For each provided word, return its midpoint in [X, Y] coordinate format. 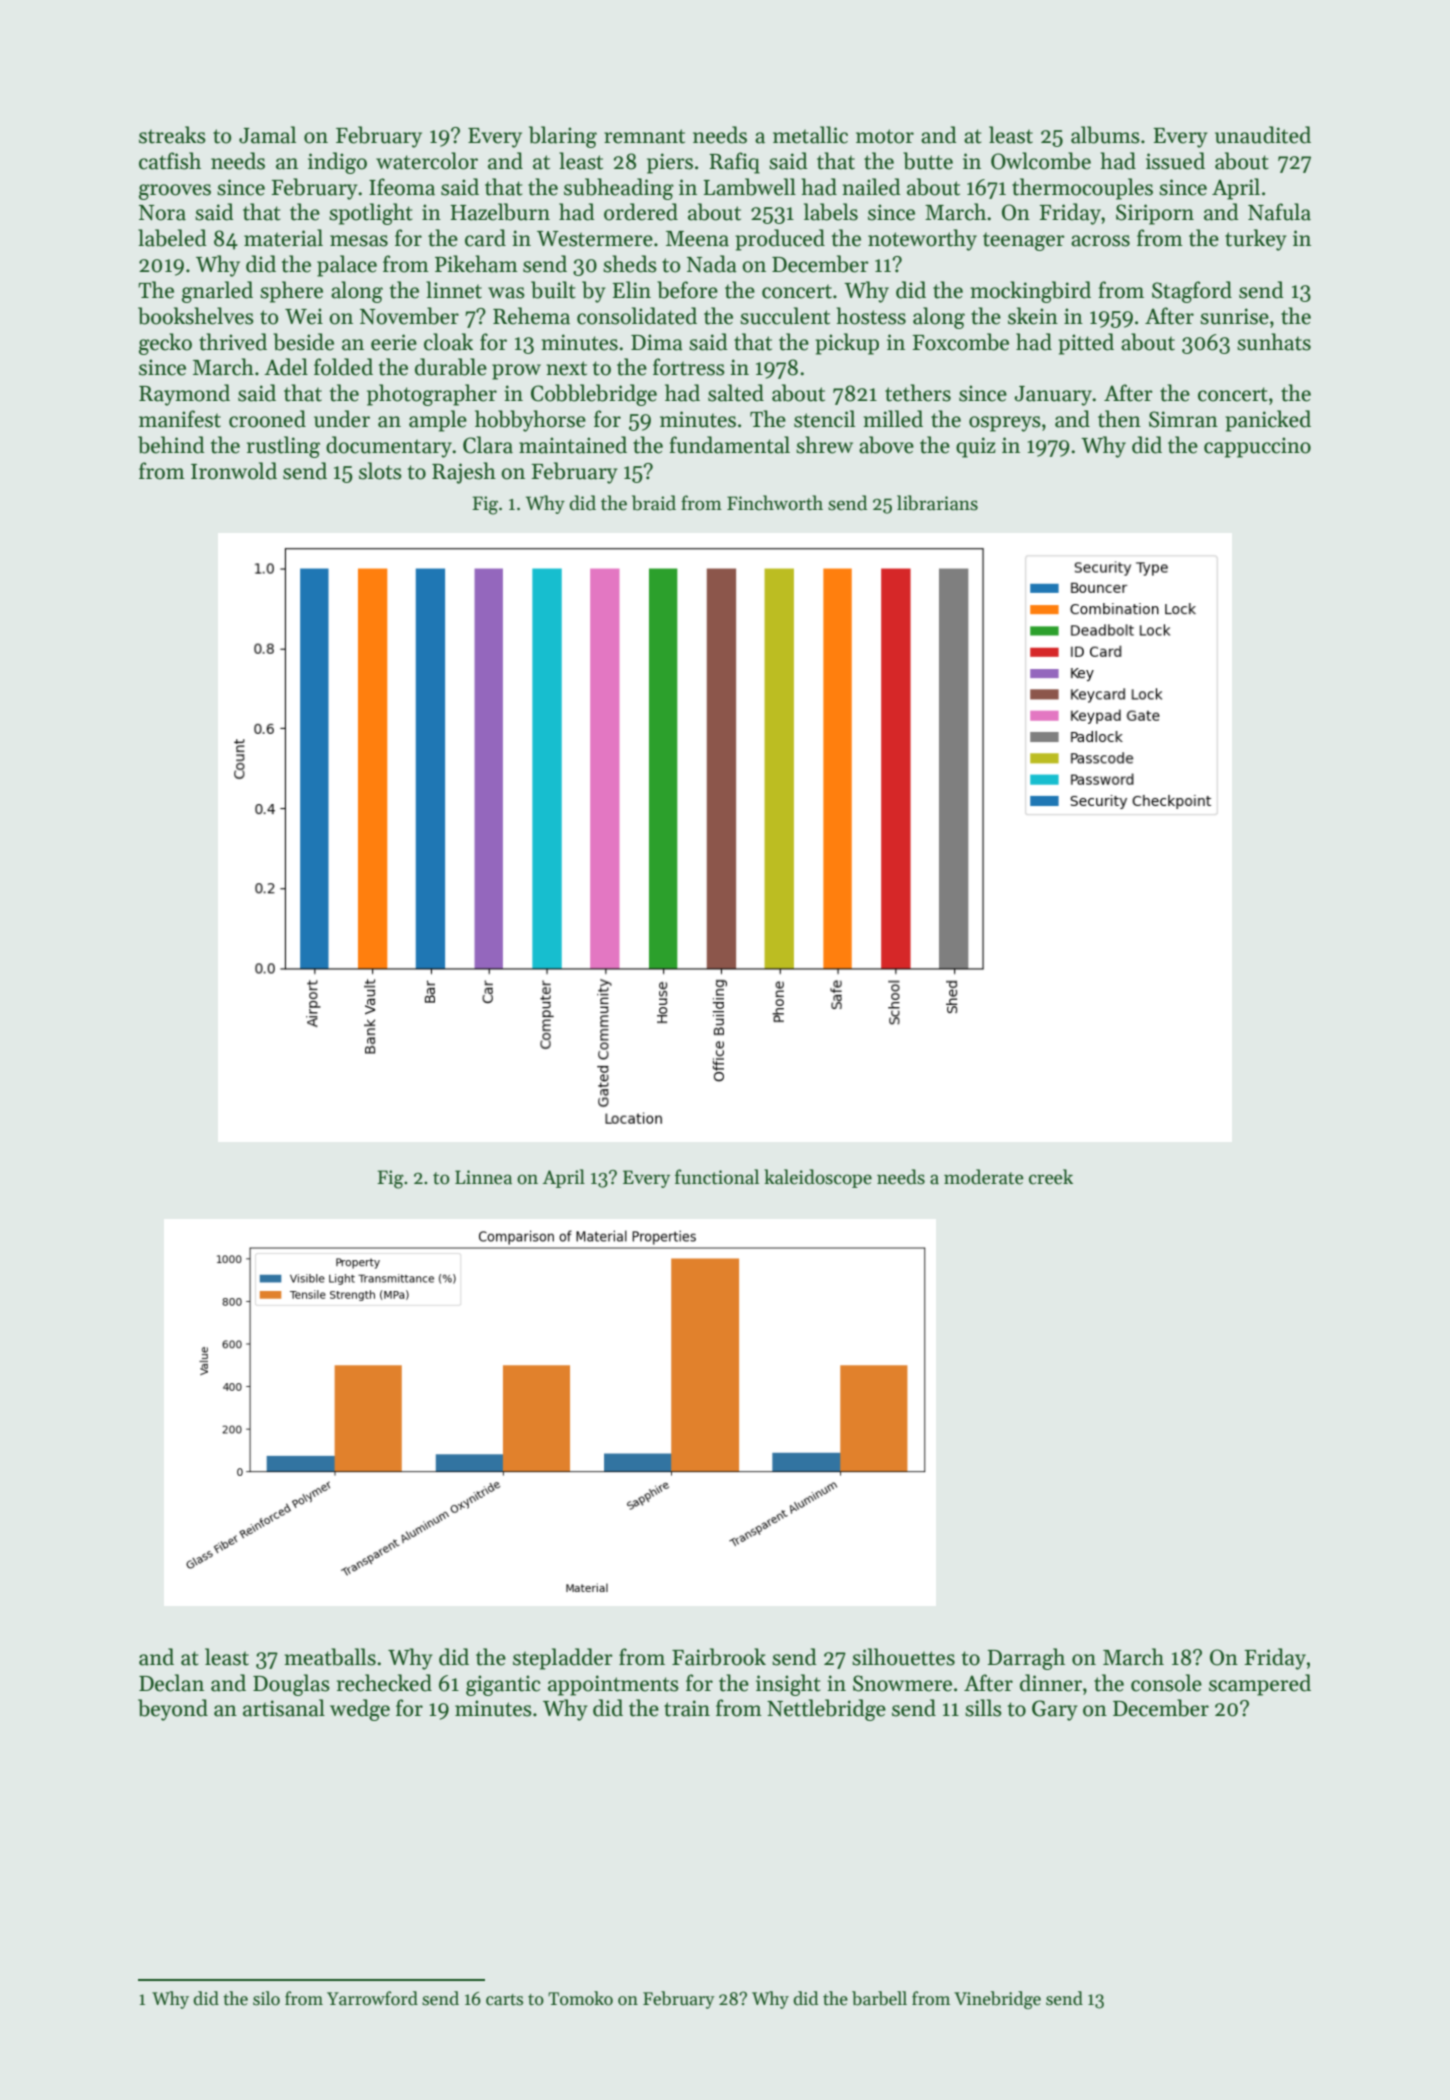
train [687, 1708]
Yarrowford [372, 1998]
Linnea [483, 1177]
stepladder [563, 1659]
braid [654, 503]
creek [1051, 1177]
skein [1033, 316]
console [1166, 1683]
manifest [180, 419]
